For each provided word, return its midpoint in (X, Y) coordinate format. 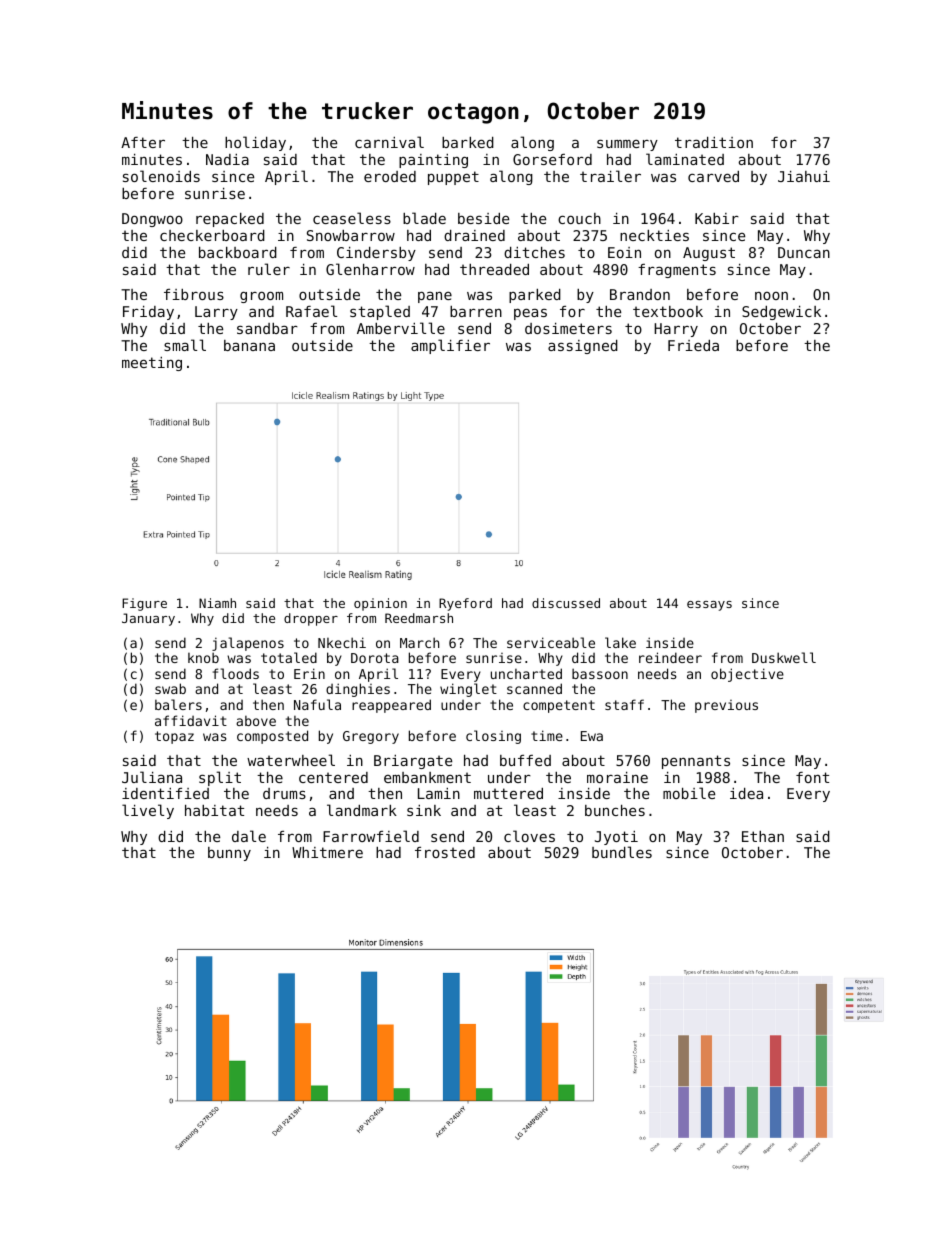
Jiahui (804, 176)
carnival (389, 142)
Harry (676, 330)
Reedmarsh (419, 618)
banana (249, 345)
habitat (214, 810)
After (143, 142)
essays (709, 606)
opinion (380, 604)
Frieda (693, 345)
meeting (152, 364)
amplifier (450, 346)
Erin (309, 673)
